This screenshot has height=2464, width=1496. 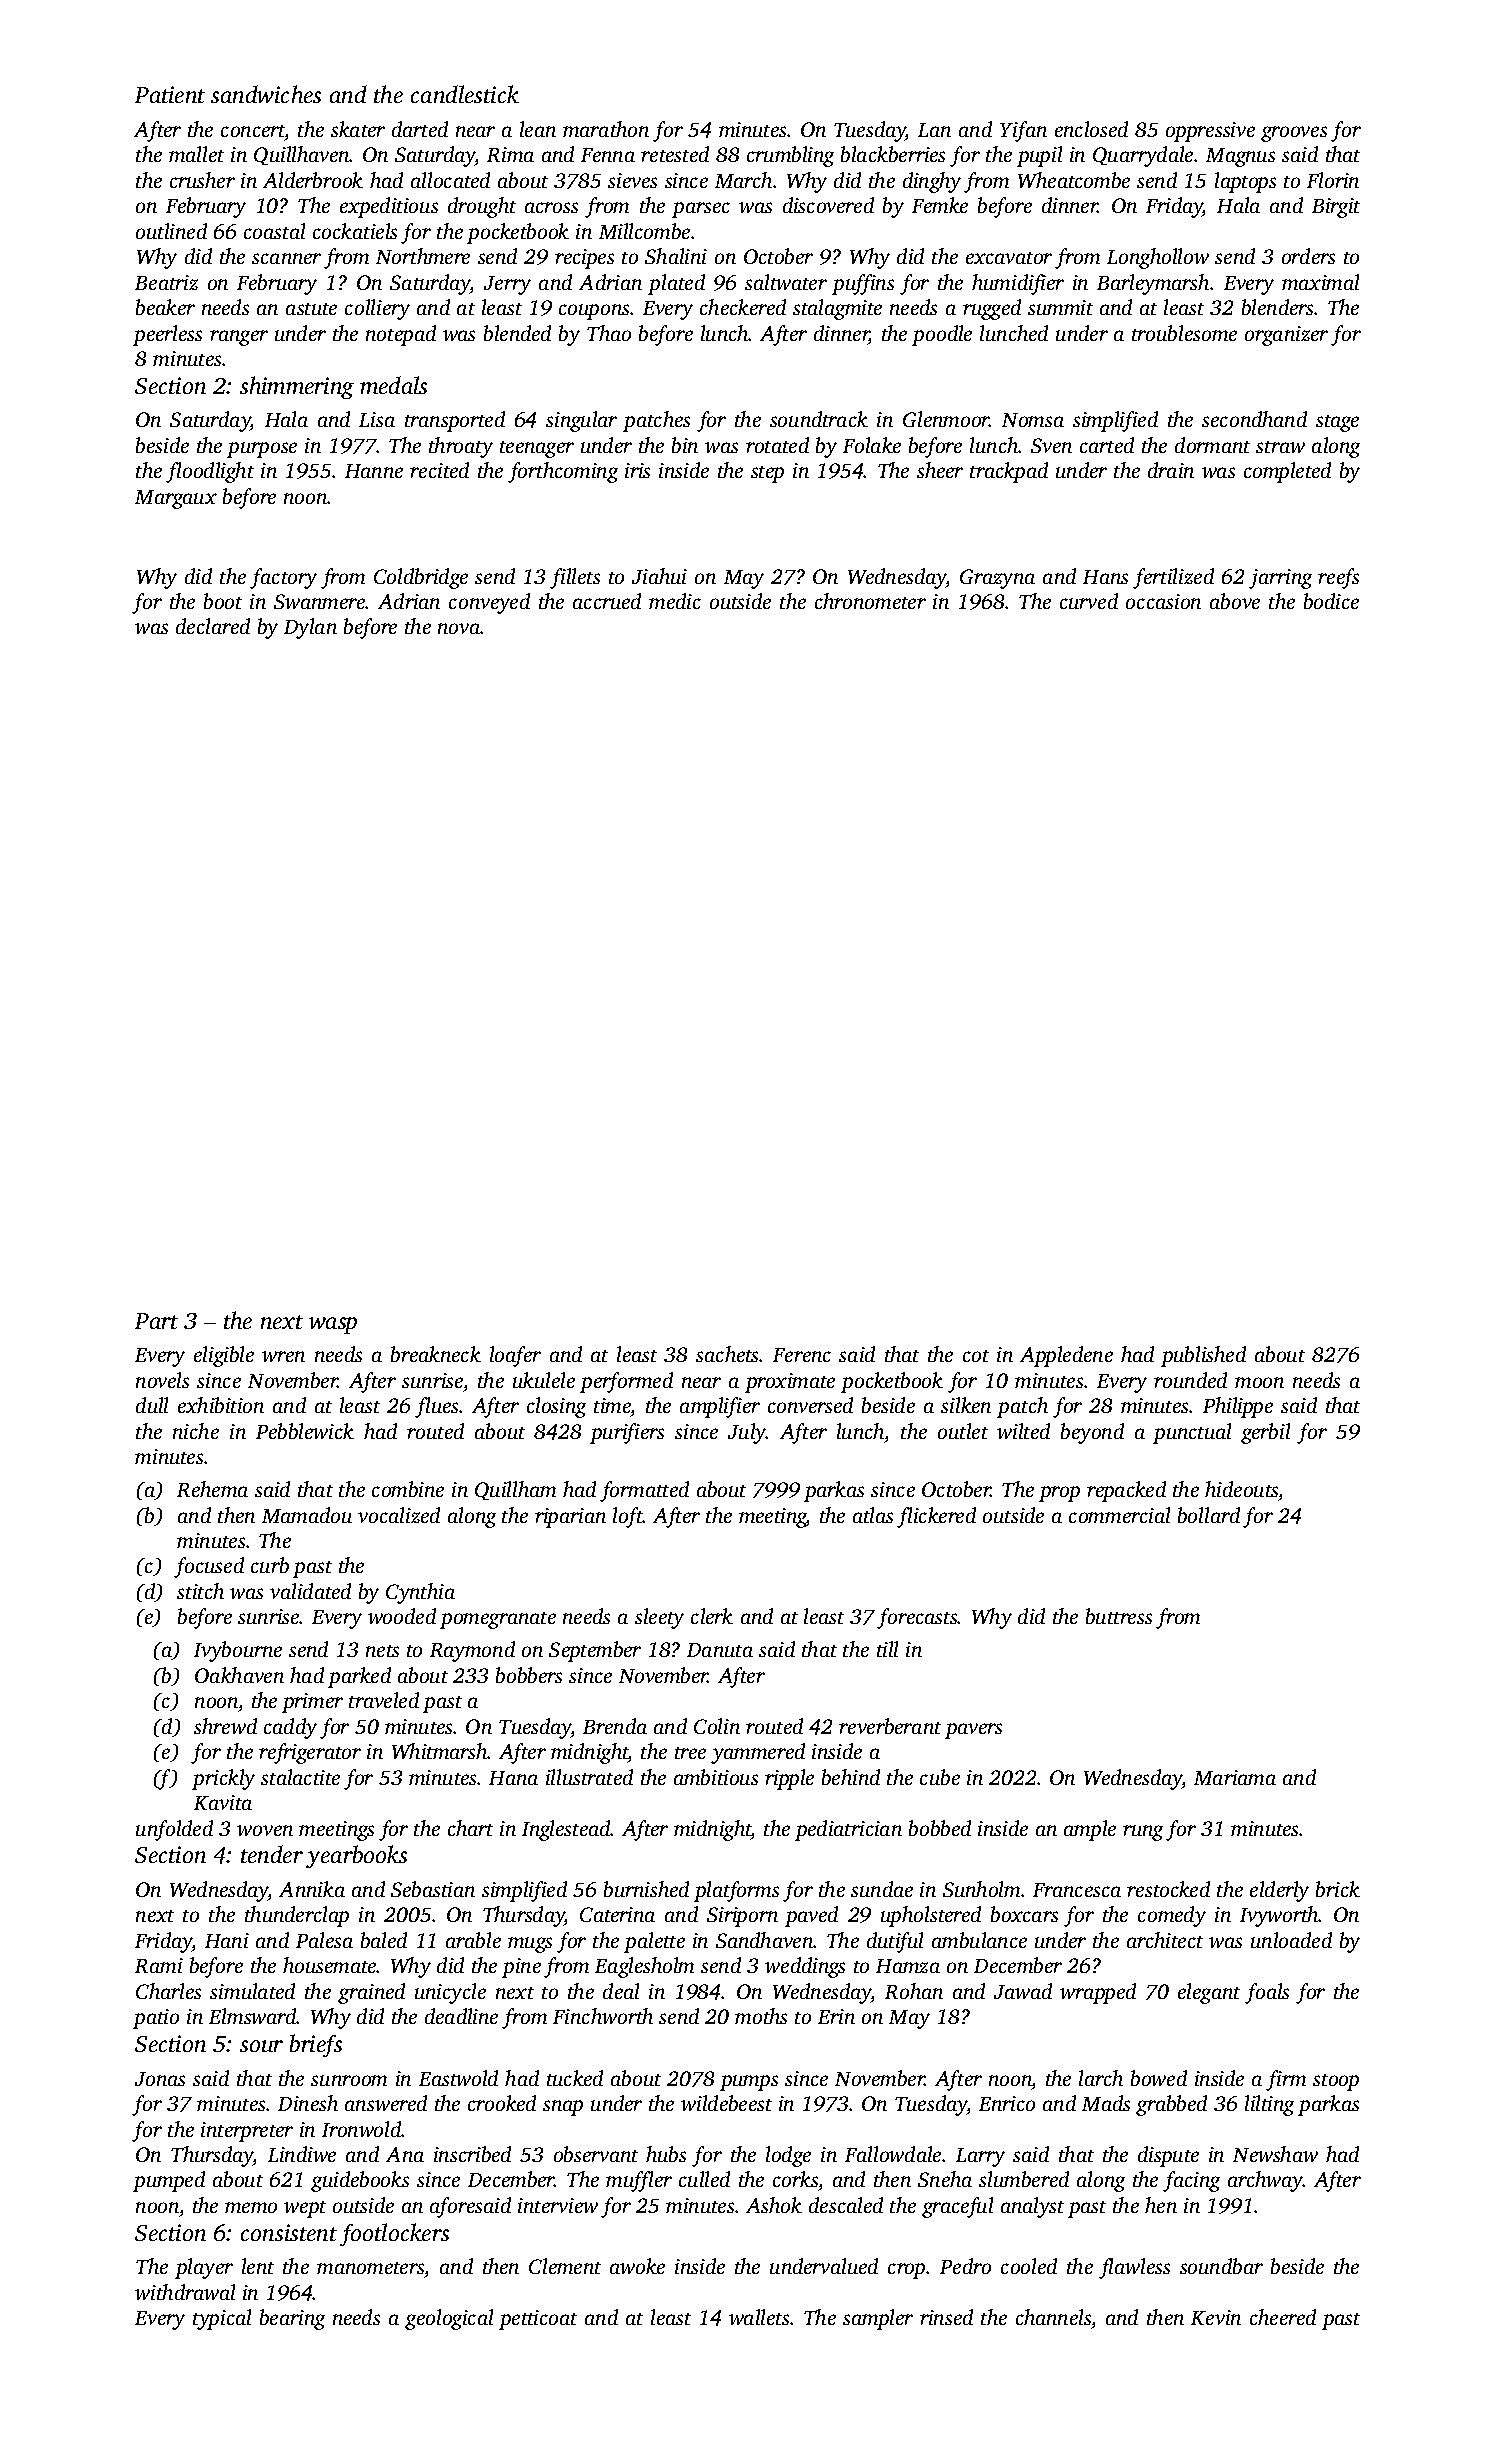 What do you see at coordinates (185, 2292) in the screenshot?
I see `withdrawal` at bounding box center [185, 2292].
